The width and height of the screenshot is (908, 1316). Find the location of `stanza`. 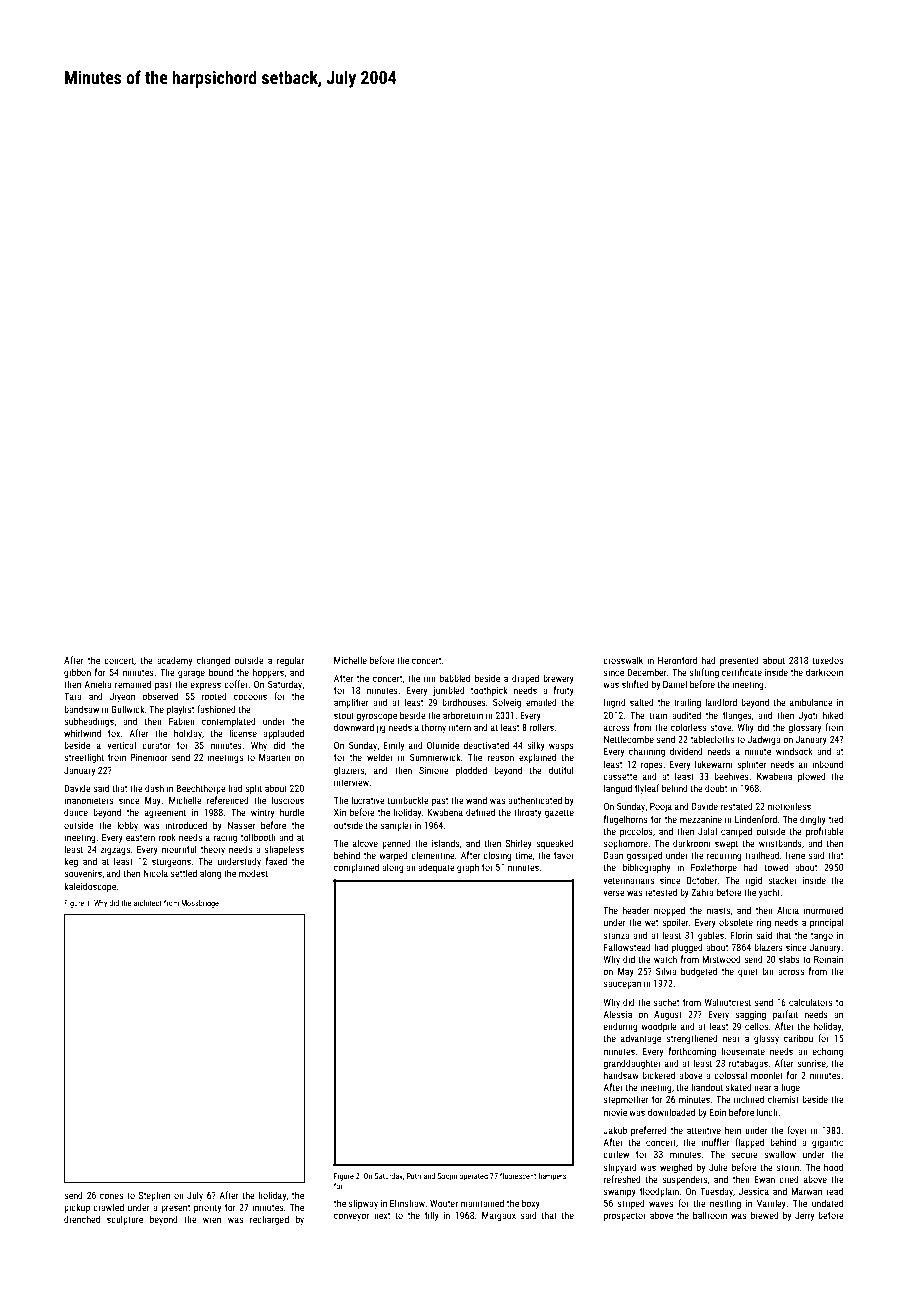

stanza is located at coordinates (617, 935).
